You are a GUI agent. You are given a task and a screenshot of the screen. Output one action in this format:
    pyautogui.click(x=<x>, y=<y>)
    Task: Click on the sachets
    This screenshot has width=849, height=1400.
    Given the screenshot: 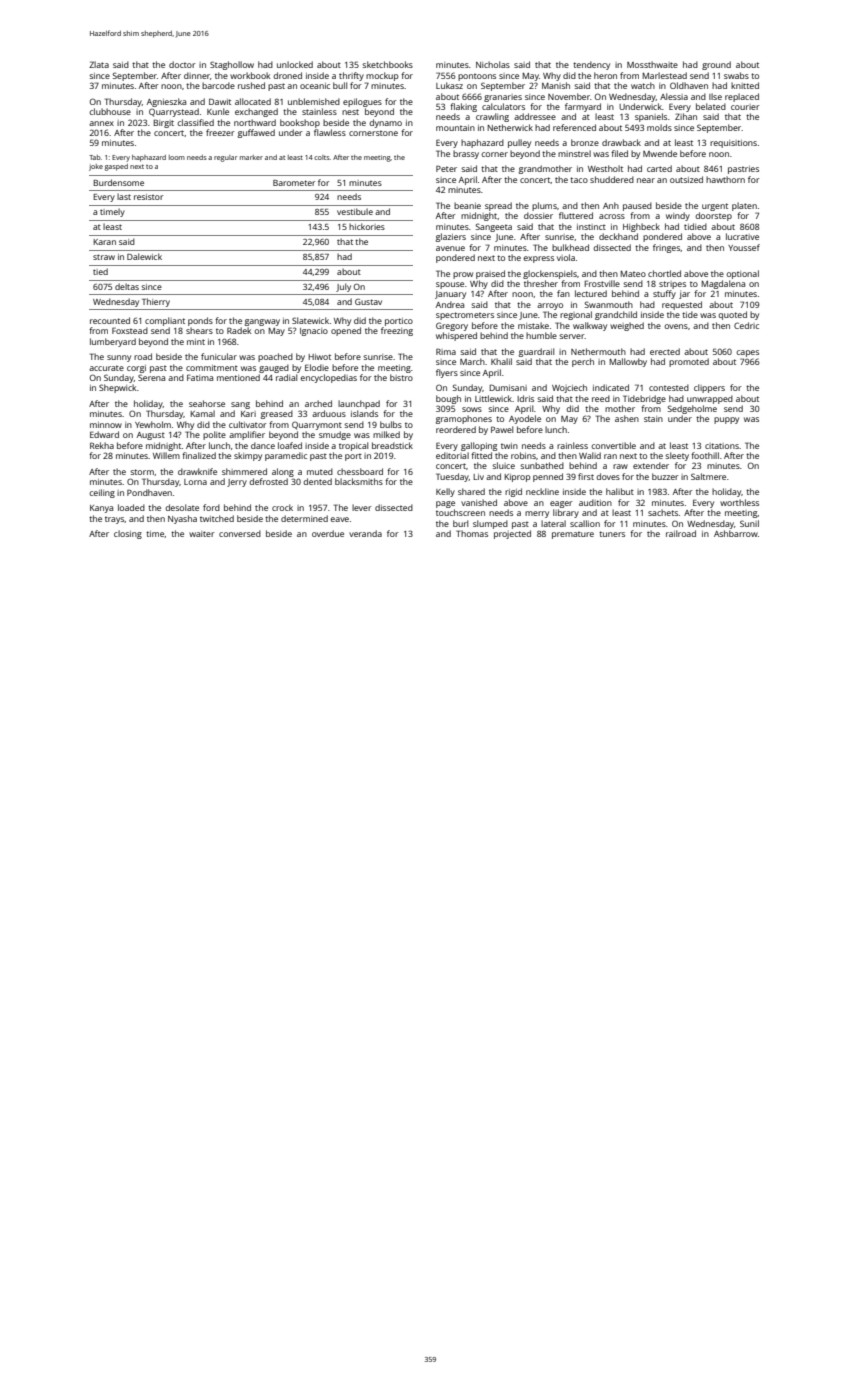 What is the action you would take?
    pyautogui.click(x=663, y=512)
